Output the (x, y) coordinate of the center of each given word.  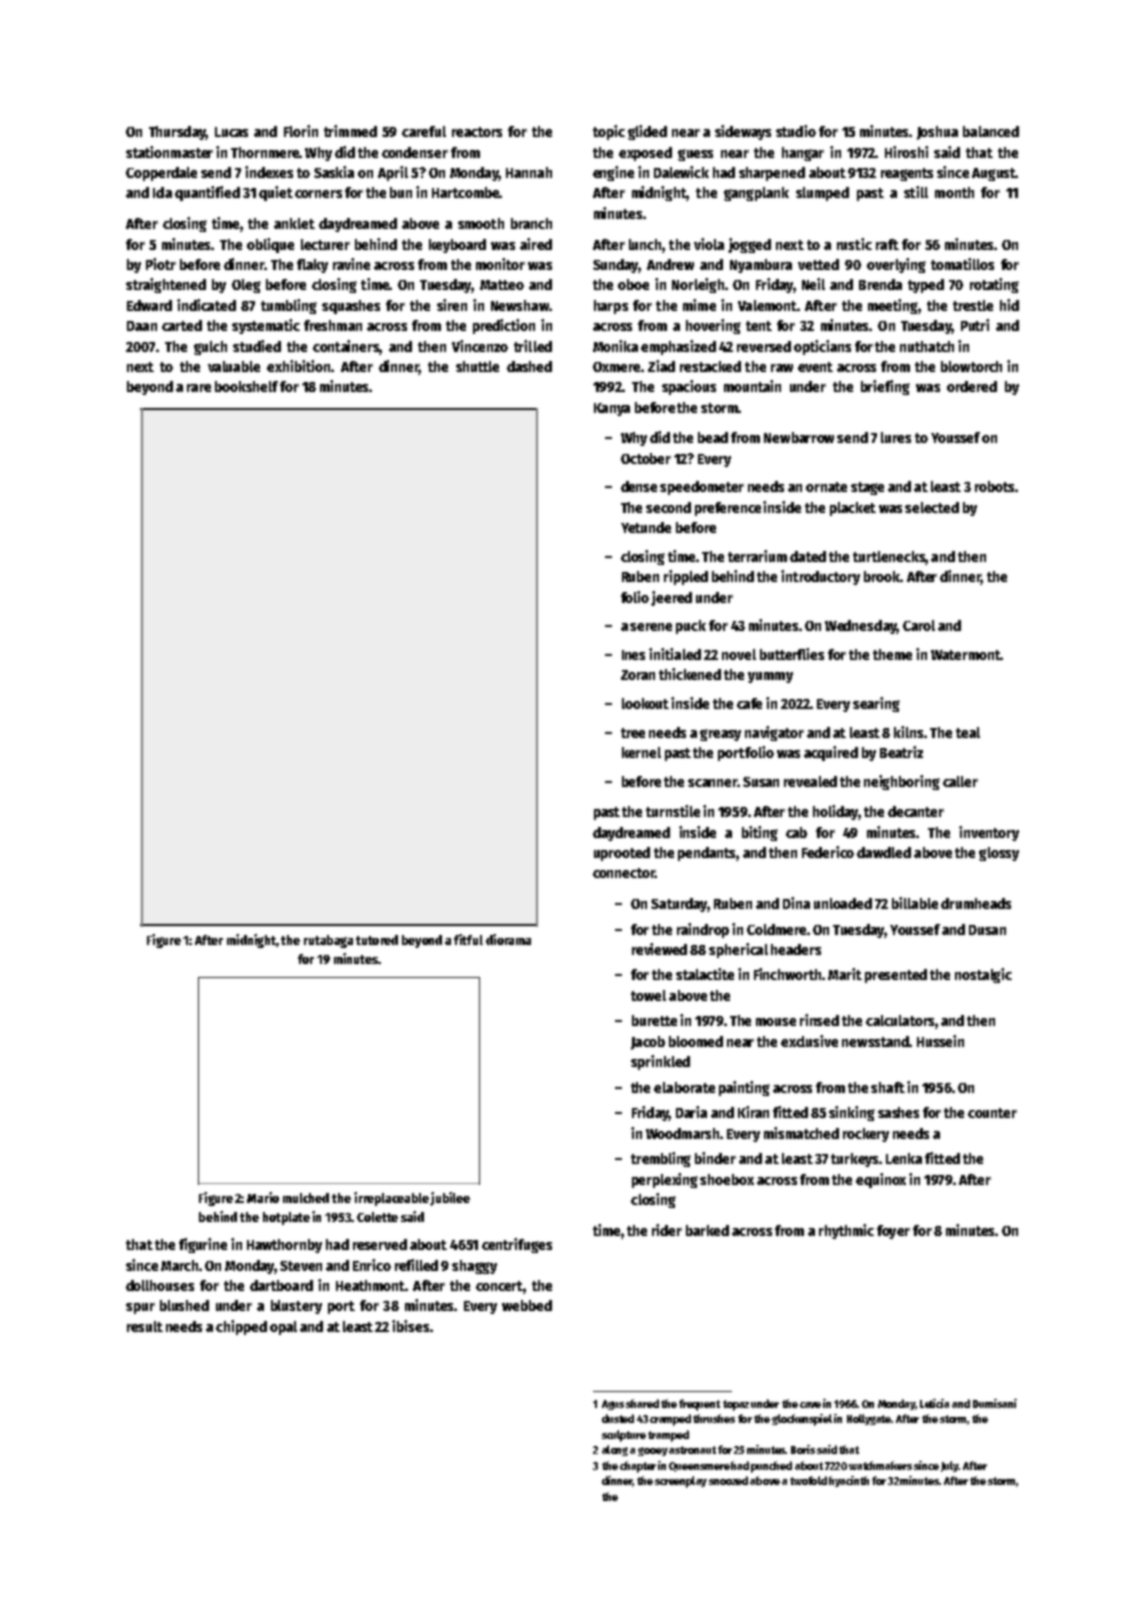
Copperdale (161, 174)
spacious (689, 387)
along (615, 1450)
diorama (508, 939)
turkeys (854, 1160)
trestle (973, 305)
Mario (263, 1197)
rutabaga (328, 941)
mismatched (801, 1133)
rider (667, 1230)
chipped (241, 1327)
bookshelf (246, 386)
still (916, 192)
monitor (500, 264)
